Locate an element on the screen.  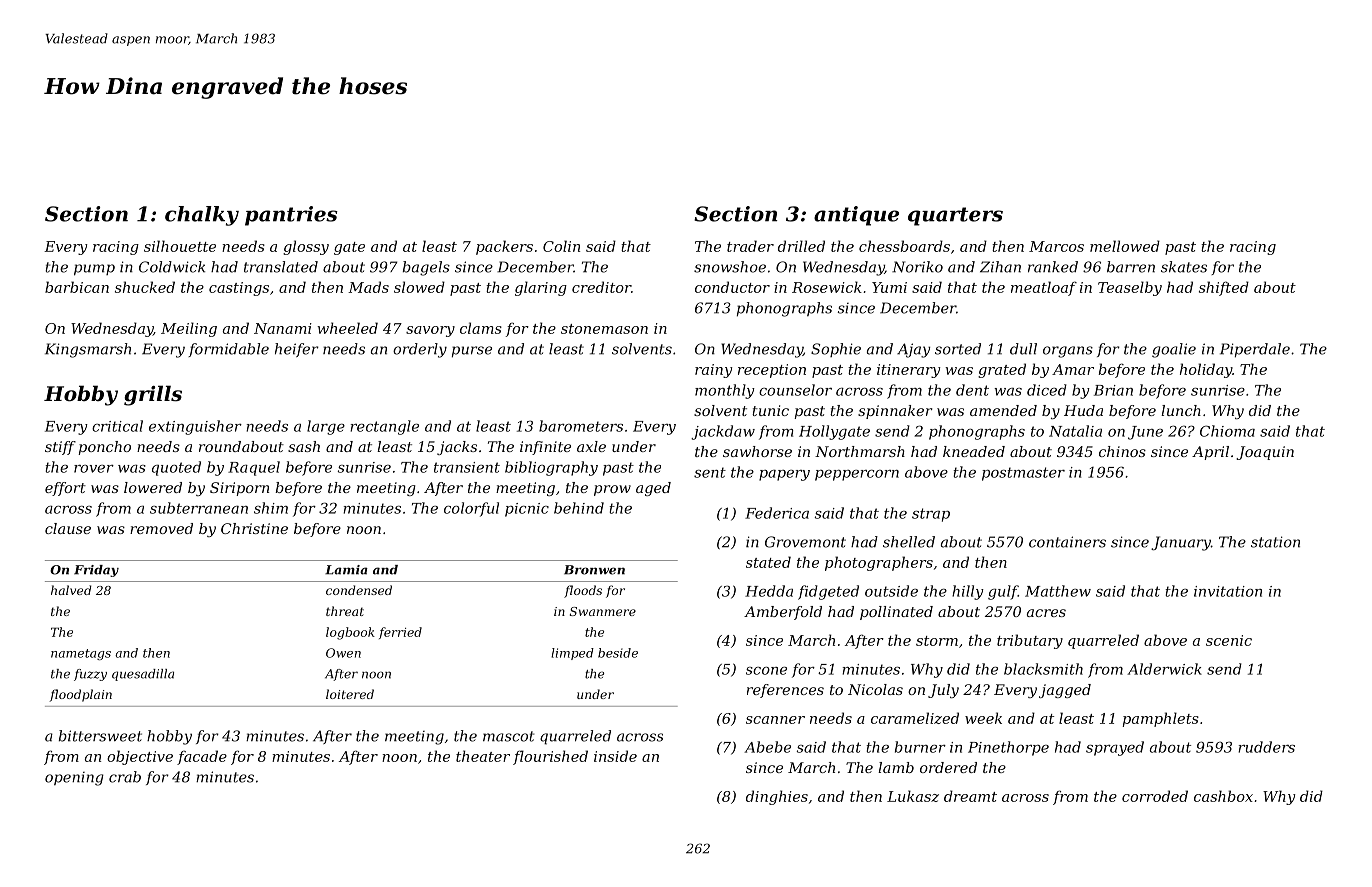
dinghies is located at coordinates (777, 797).
